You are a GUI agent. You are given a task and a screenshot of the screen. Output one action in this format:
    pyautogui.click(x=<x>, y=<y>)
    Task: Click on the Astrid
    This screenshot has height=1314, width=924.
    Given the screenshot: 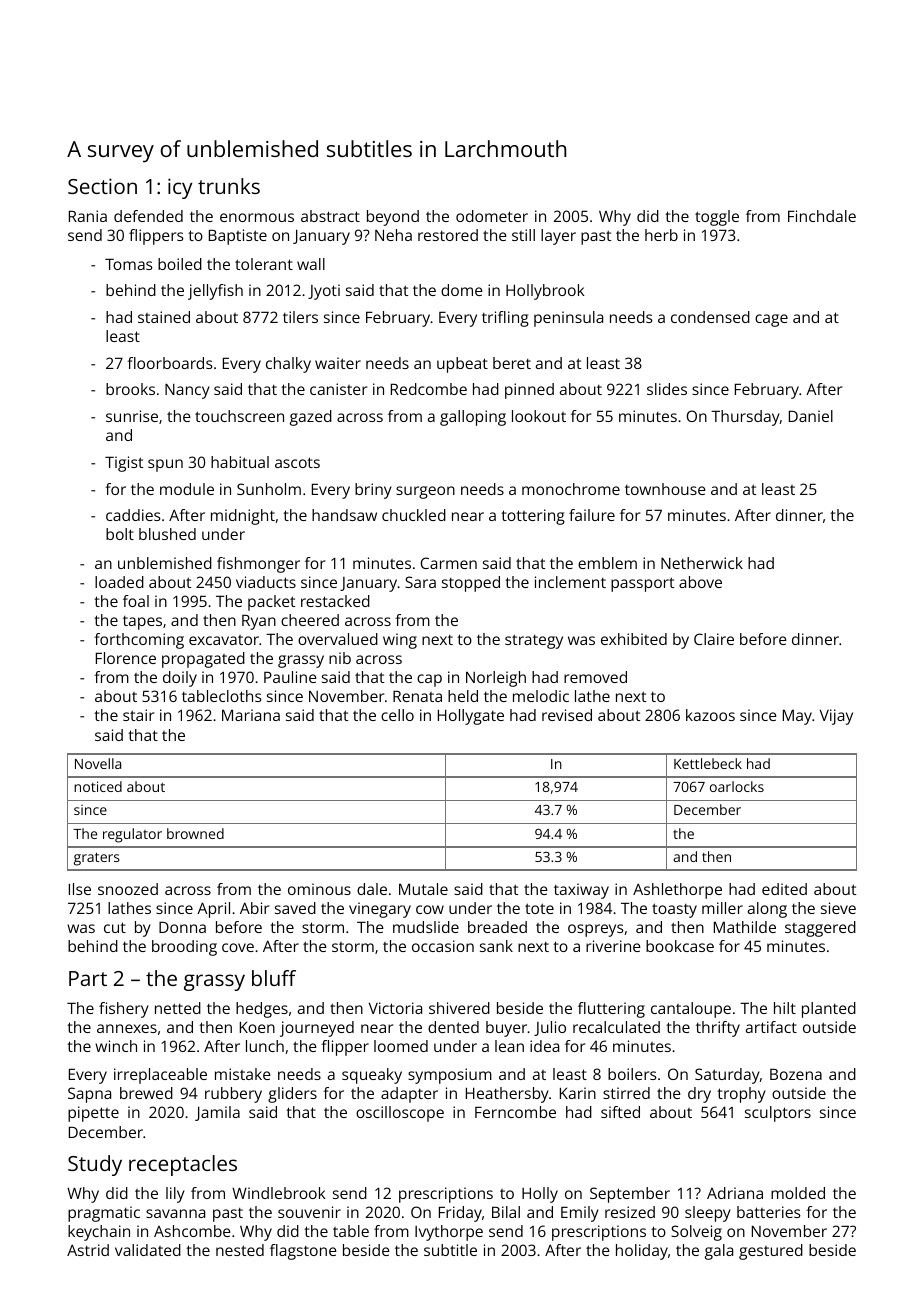 What is the action you would take?
    pyautogui.click(x=88, y=1250)
